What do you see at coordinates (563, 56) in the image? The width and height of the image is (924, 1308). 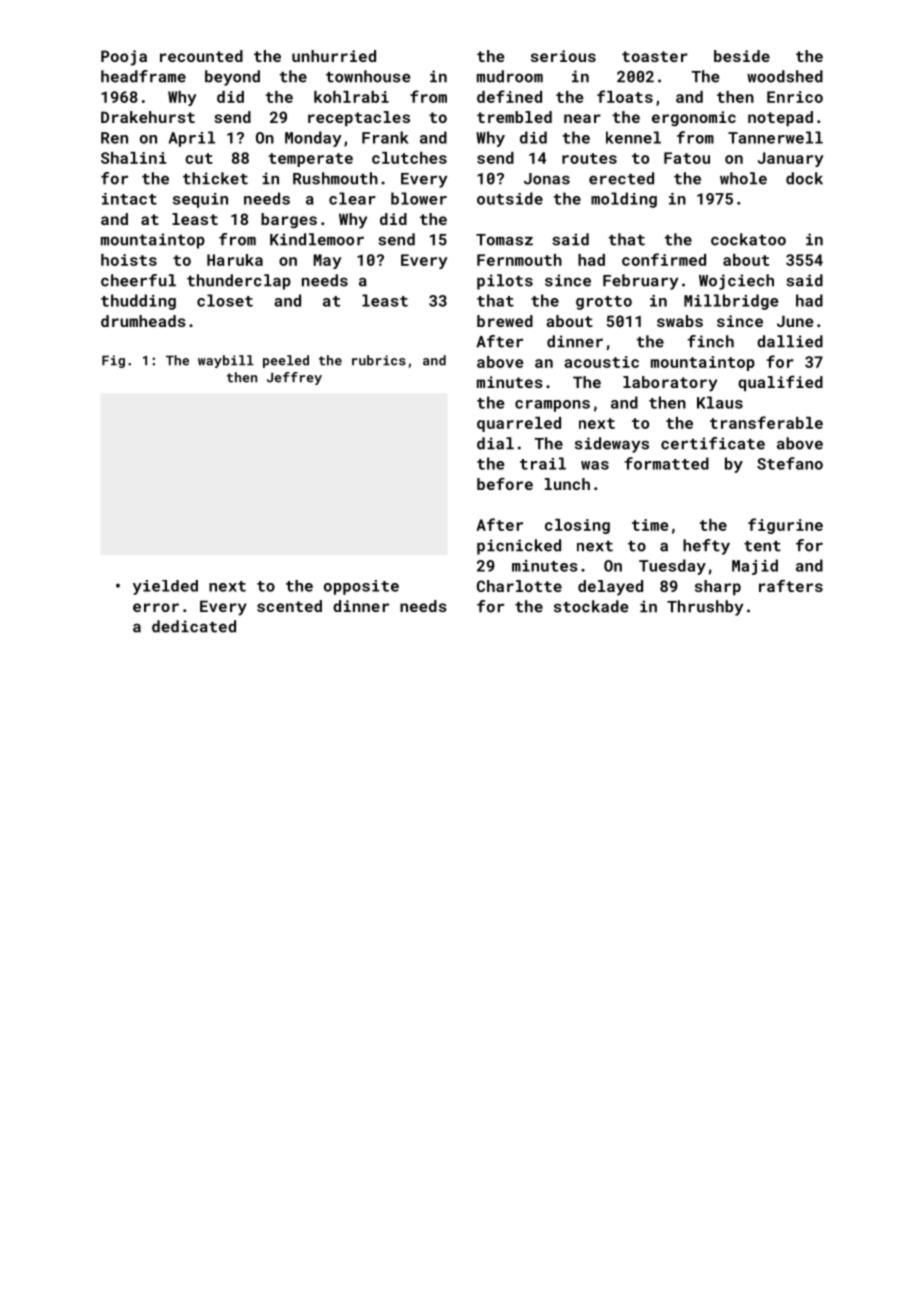 I see `serious` at bounding box center [563, 56].
